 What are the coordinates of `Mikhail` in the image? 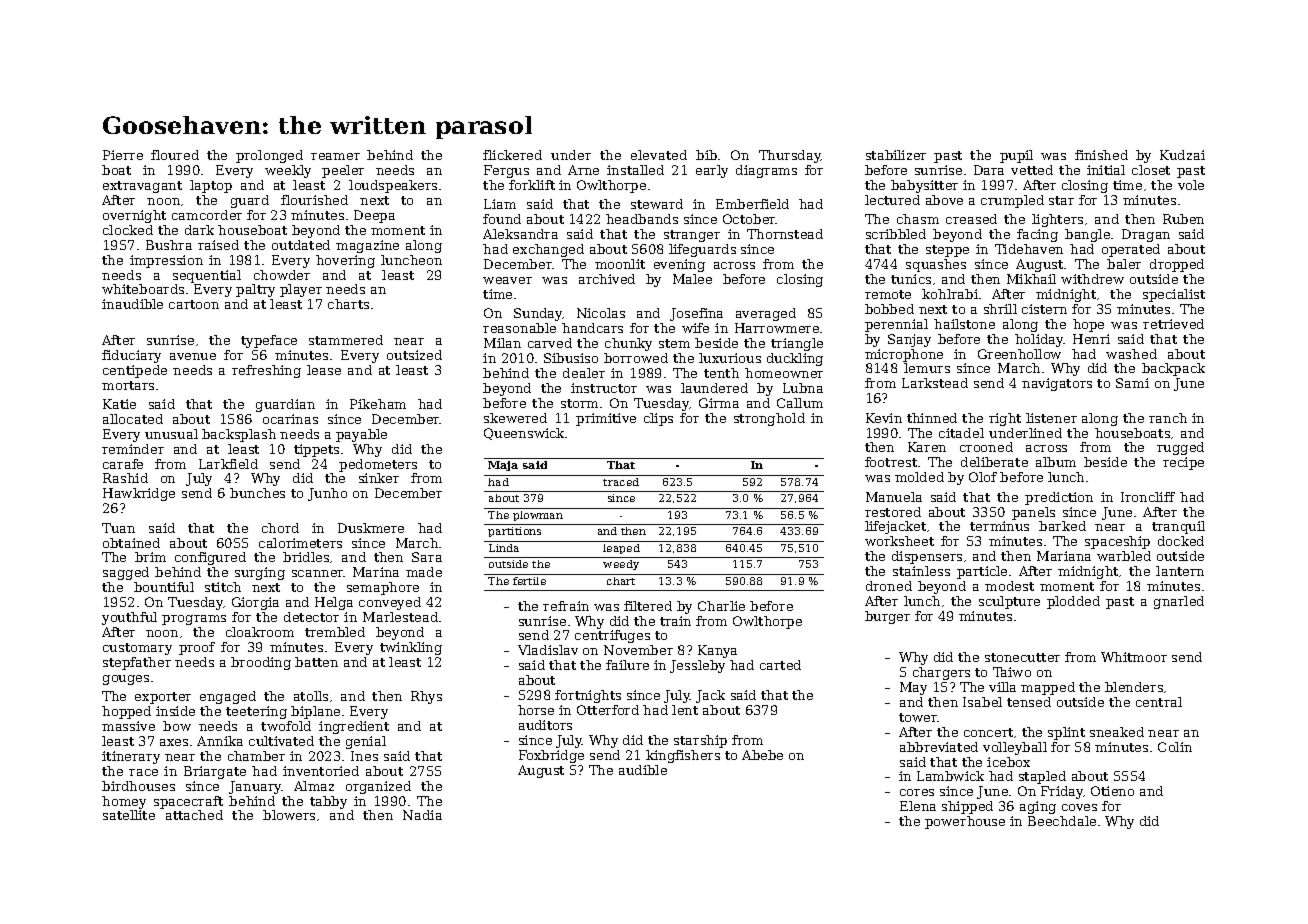 It's located at (1031, 279).
